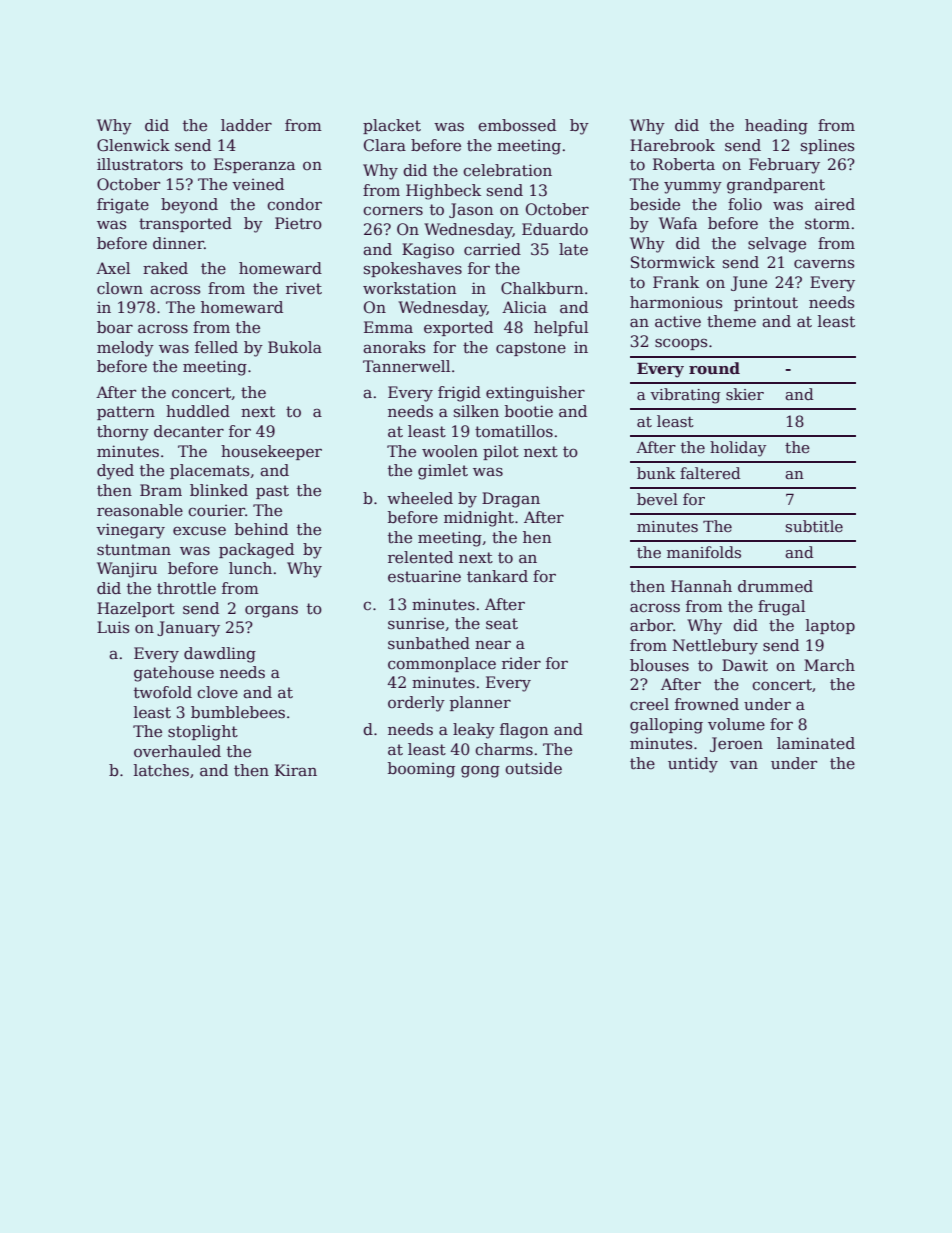 The height and width of the screenshot is (1233, 952). What do you see at coordinates (731, 321) in the screenshot?
I see `theme` at bounding box center [731, 321].
